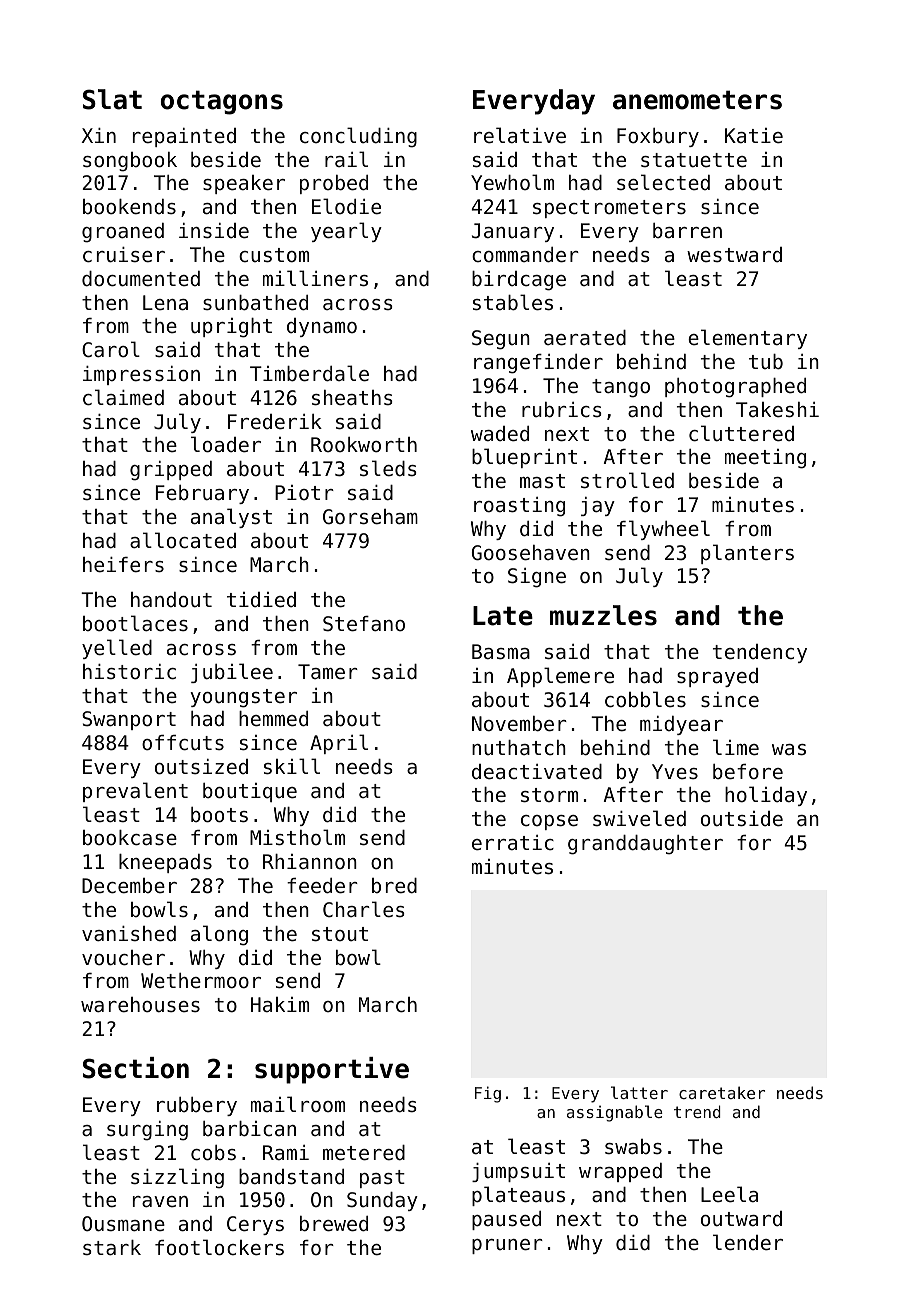 The width and height of the screenshot is (908, 1316). Describe the element at coordinates (789, 750) in the screenshot. I see `was` at that location.
